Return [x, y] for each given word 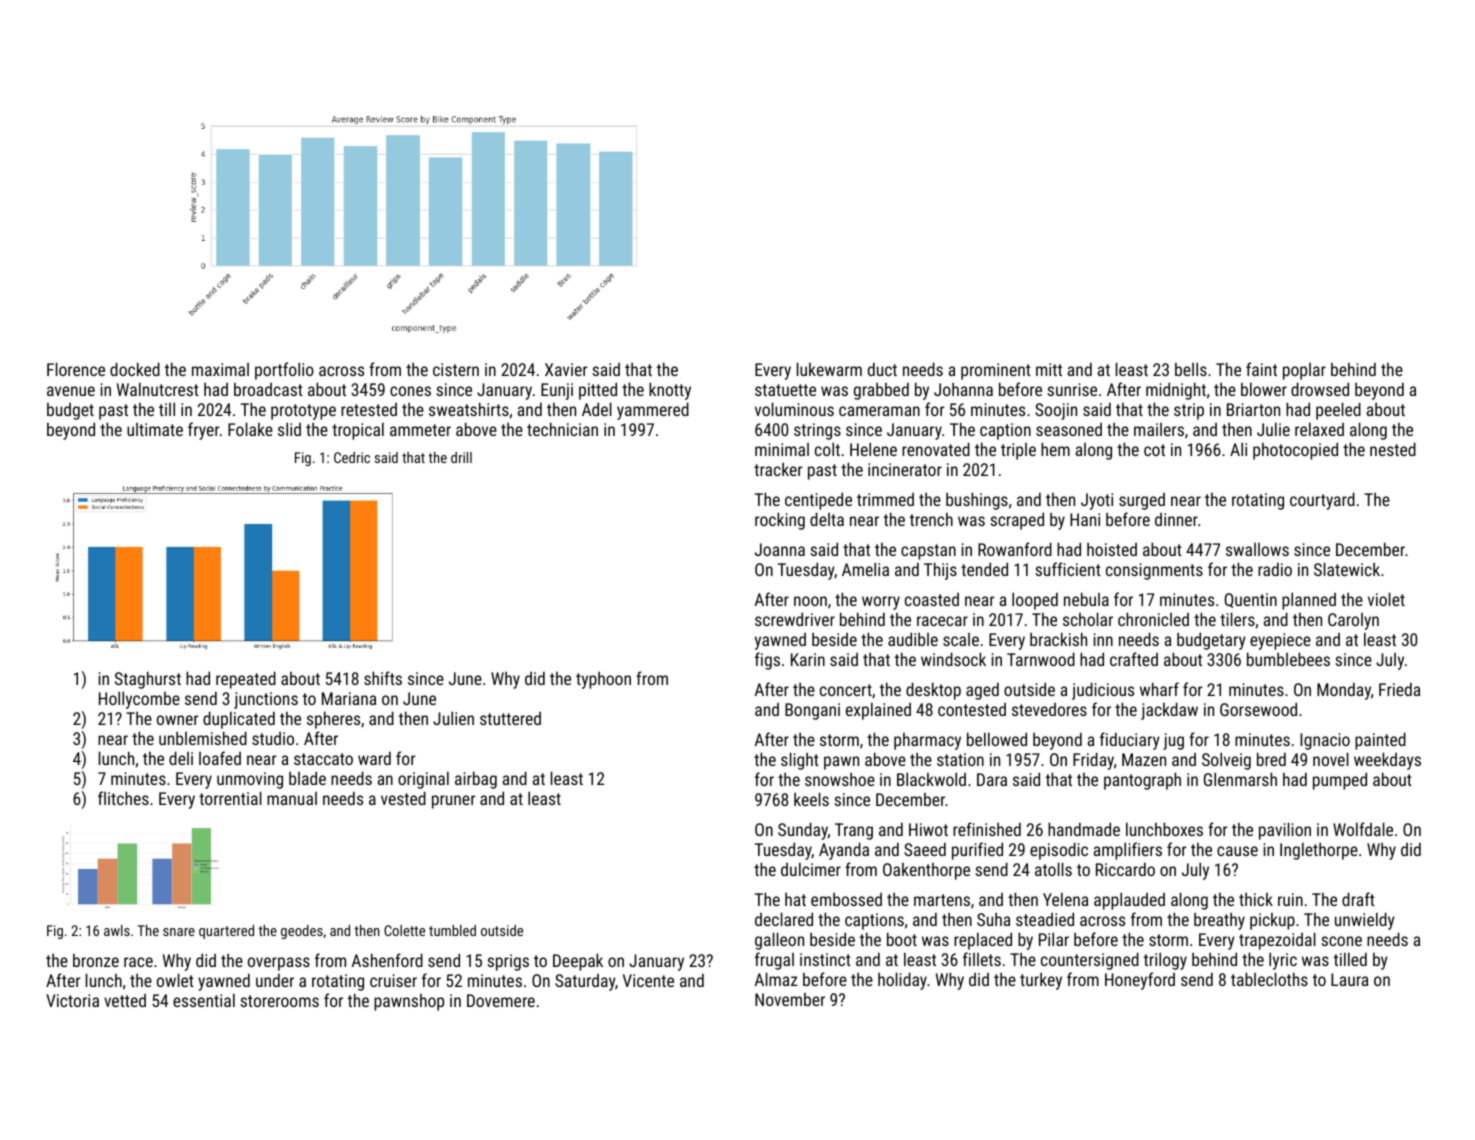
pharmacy [927, 741]
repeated [246, 680]
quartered [226, 932]
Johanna [963, 389]
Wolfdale [1363, 829]
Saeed [925, 849]
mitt [1049, 369]
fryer [204, 431]
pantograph [1142, 781]
